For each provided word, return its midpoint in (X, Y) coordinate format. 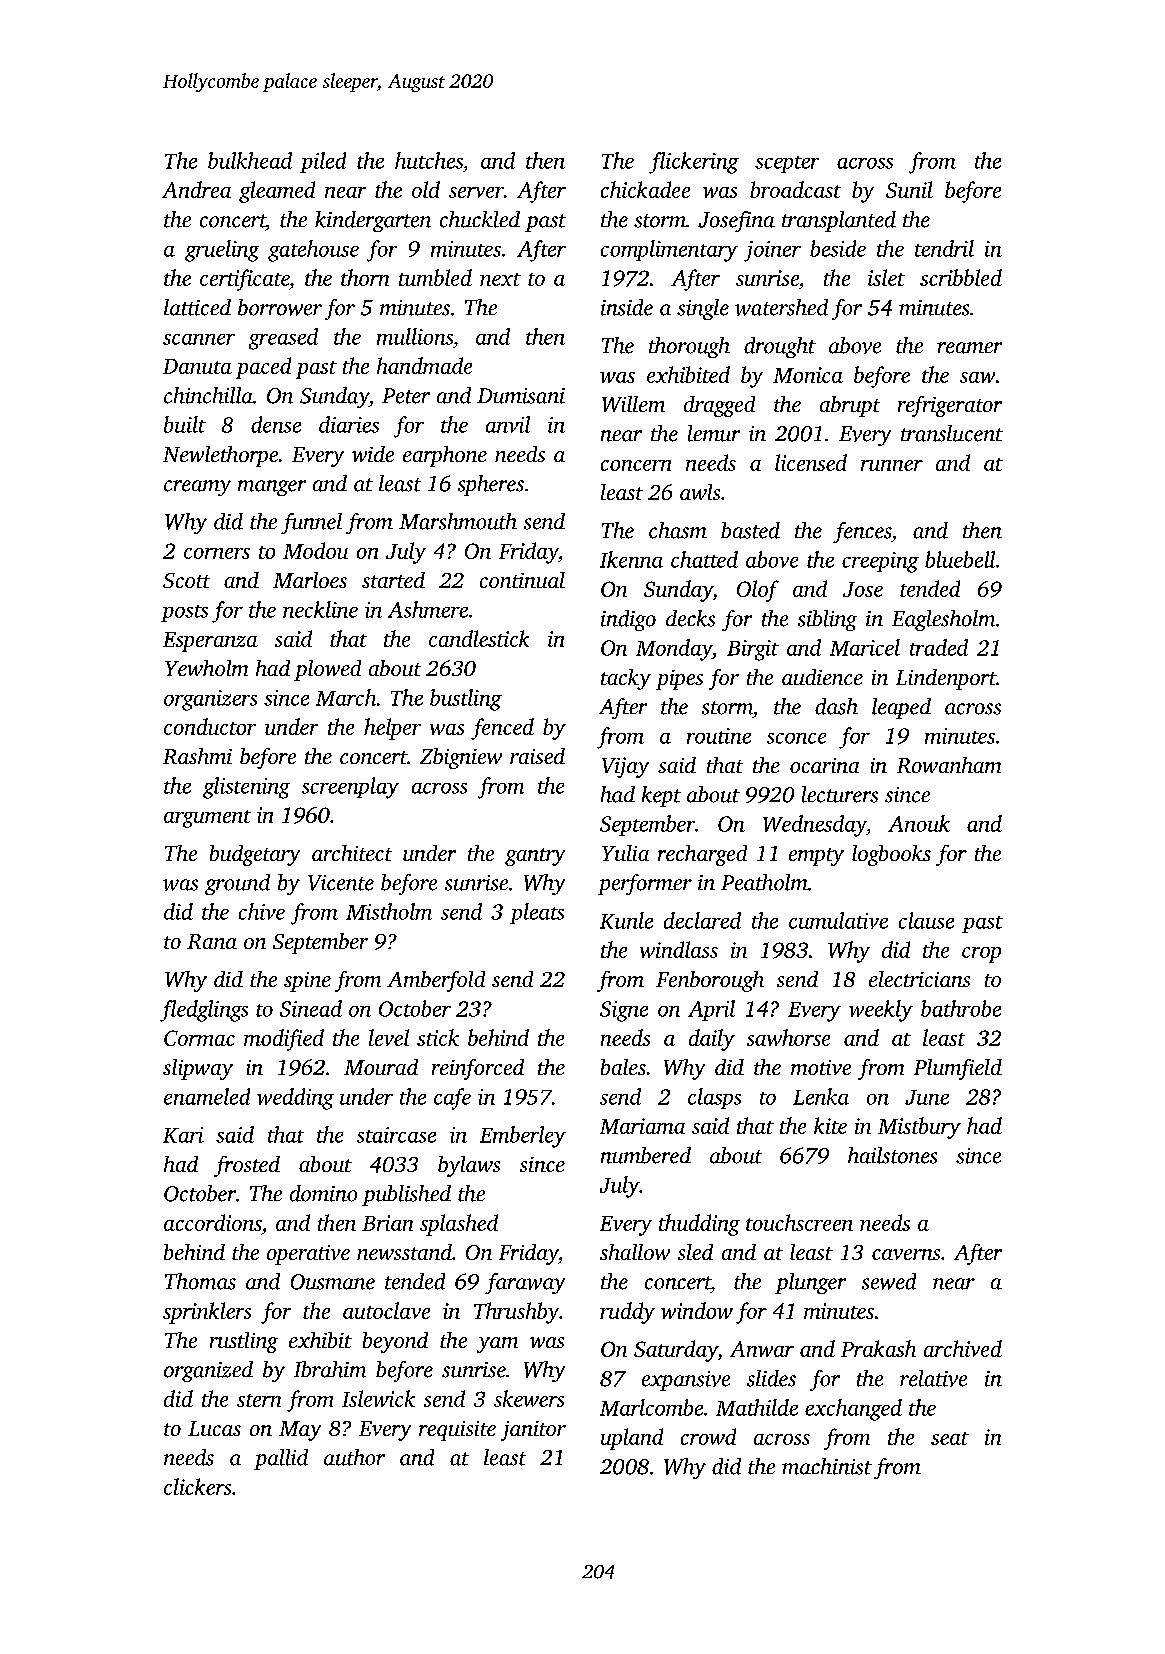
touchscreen (799, 1222)
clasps (714, 1098)
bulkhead (250, 160)
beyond (395, 1342)
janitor (533, 1431)
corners (217, 553)
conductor (210, 726)
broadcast (795, 189)
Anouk (919, 823)
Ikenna (631, 559)
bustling (466, 700)
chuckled (480, 219)
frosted (247, 1166)
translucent (952, 433)
